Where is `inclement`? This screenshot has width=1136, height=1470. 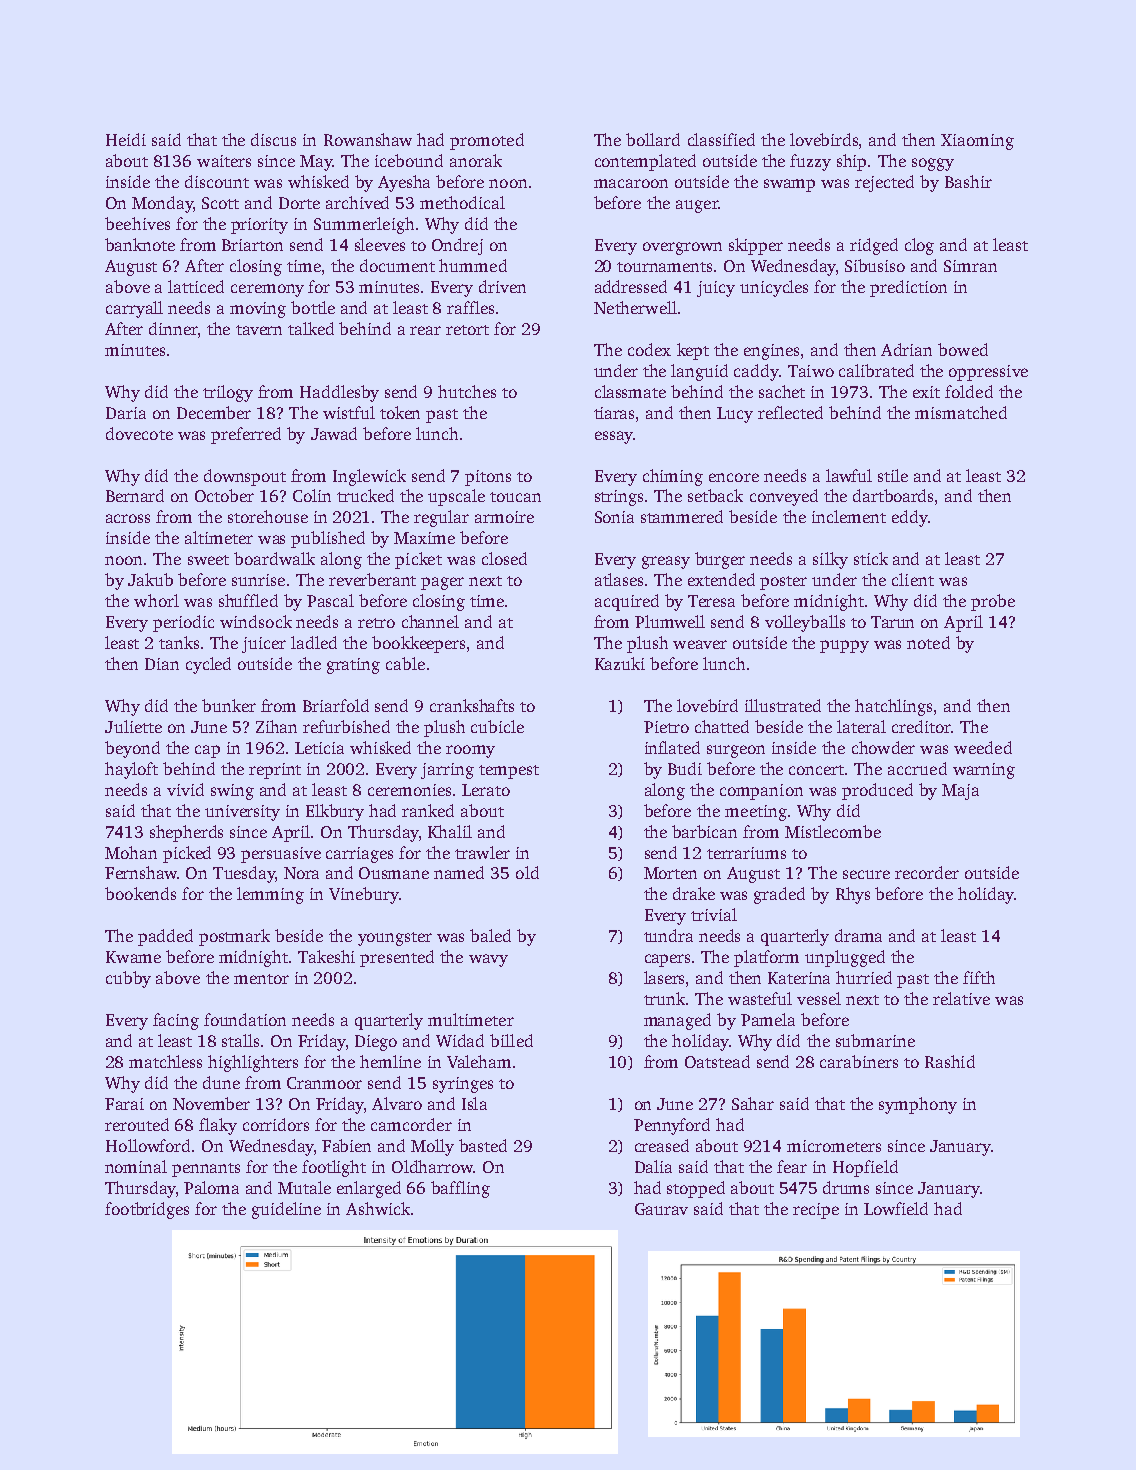
inclement is located at coordinates (849, 516).
